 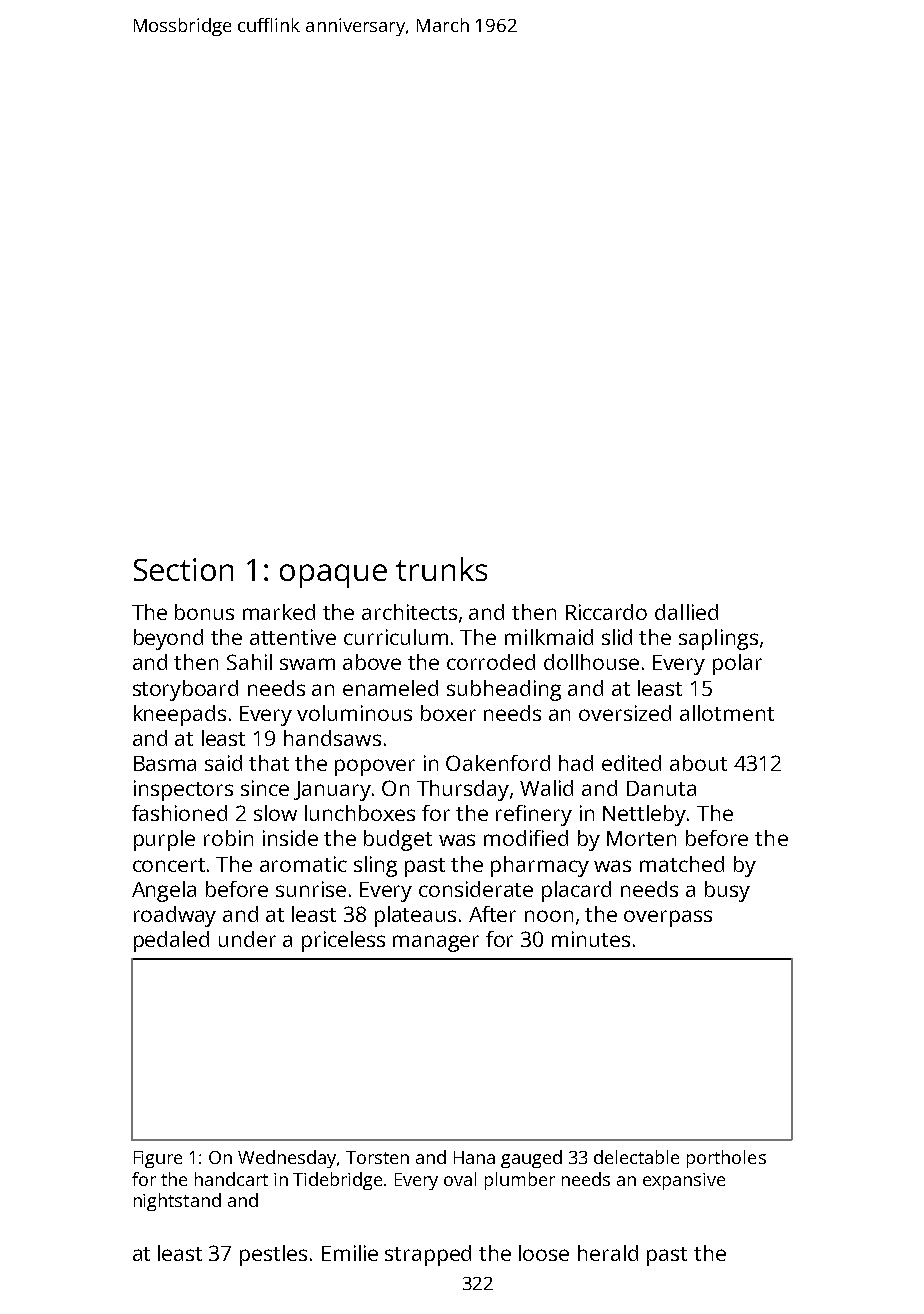 What do you see at coordinates (682, 864) in the image?
I see `matched` at bounding box center [682, 864].
